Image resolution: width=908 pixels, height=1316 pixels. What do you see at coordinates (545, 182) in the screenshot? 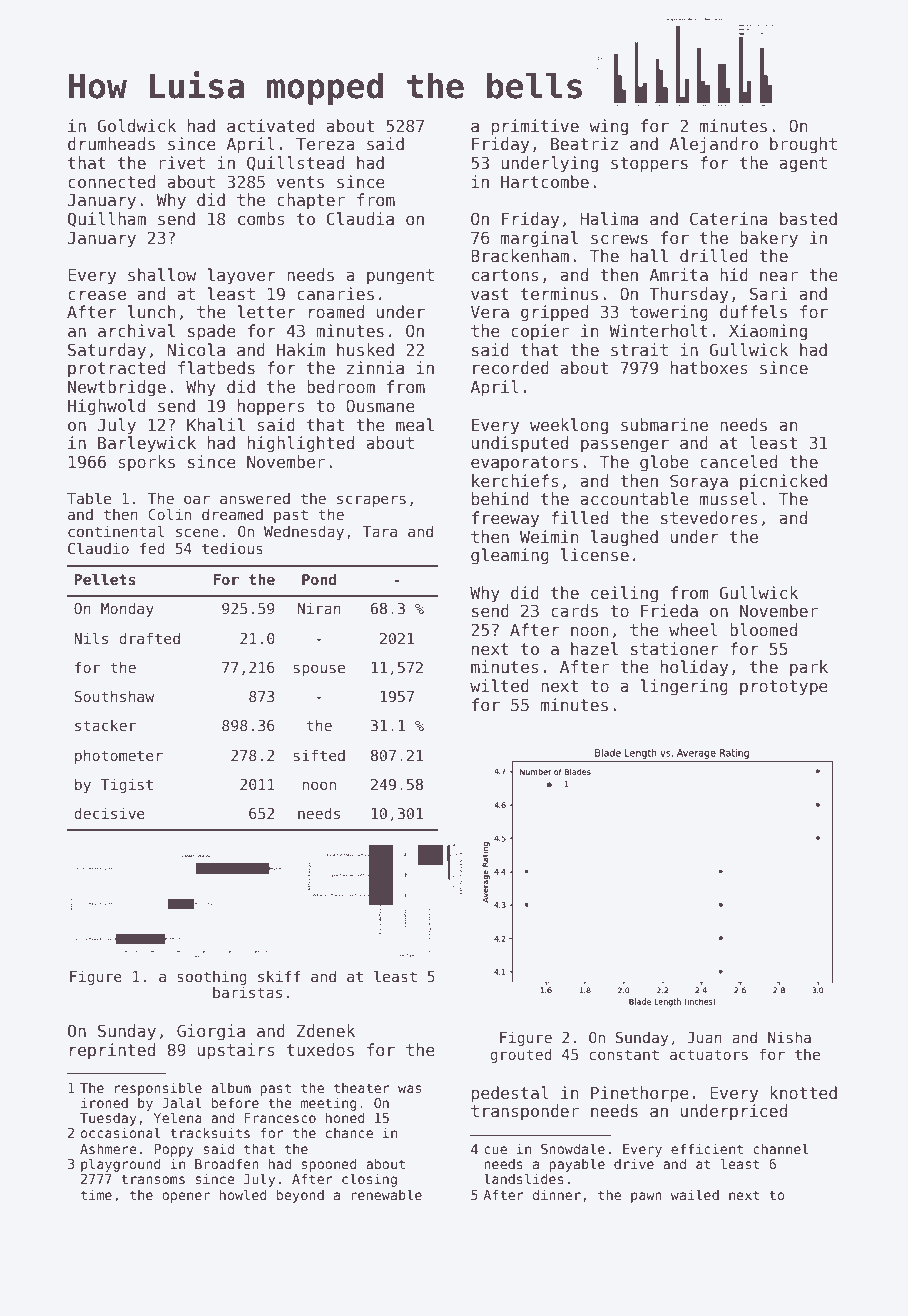
I see `Hartcombe` at bounding box center [545, 182].
